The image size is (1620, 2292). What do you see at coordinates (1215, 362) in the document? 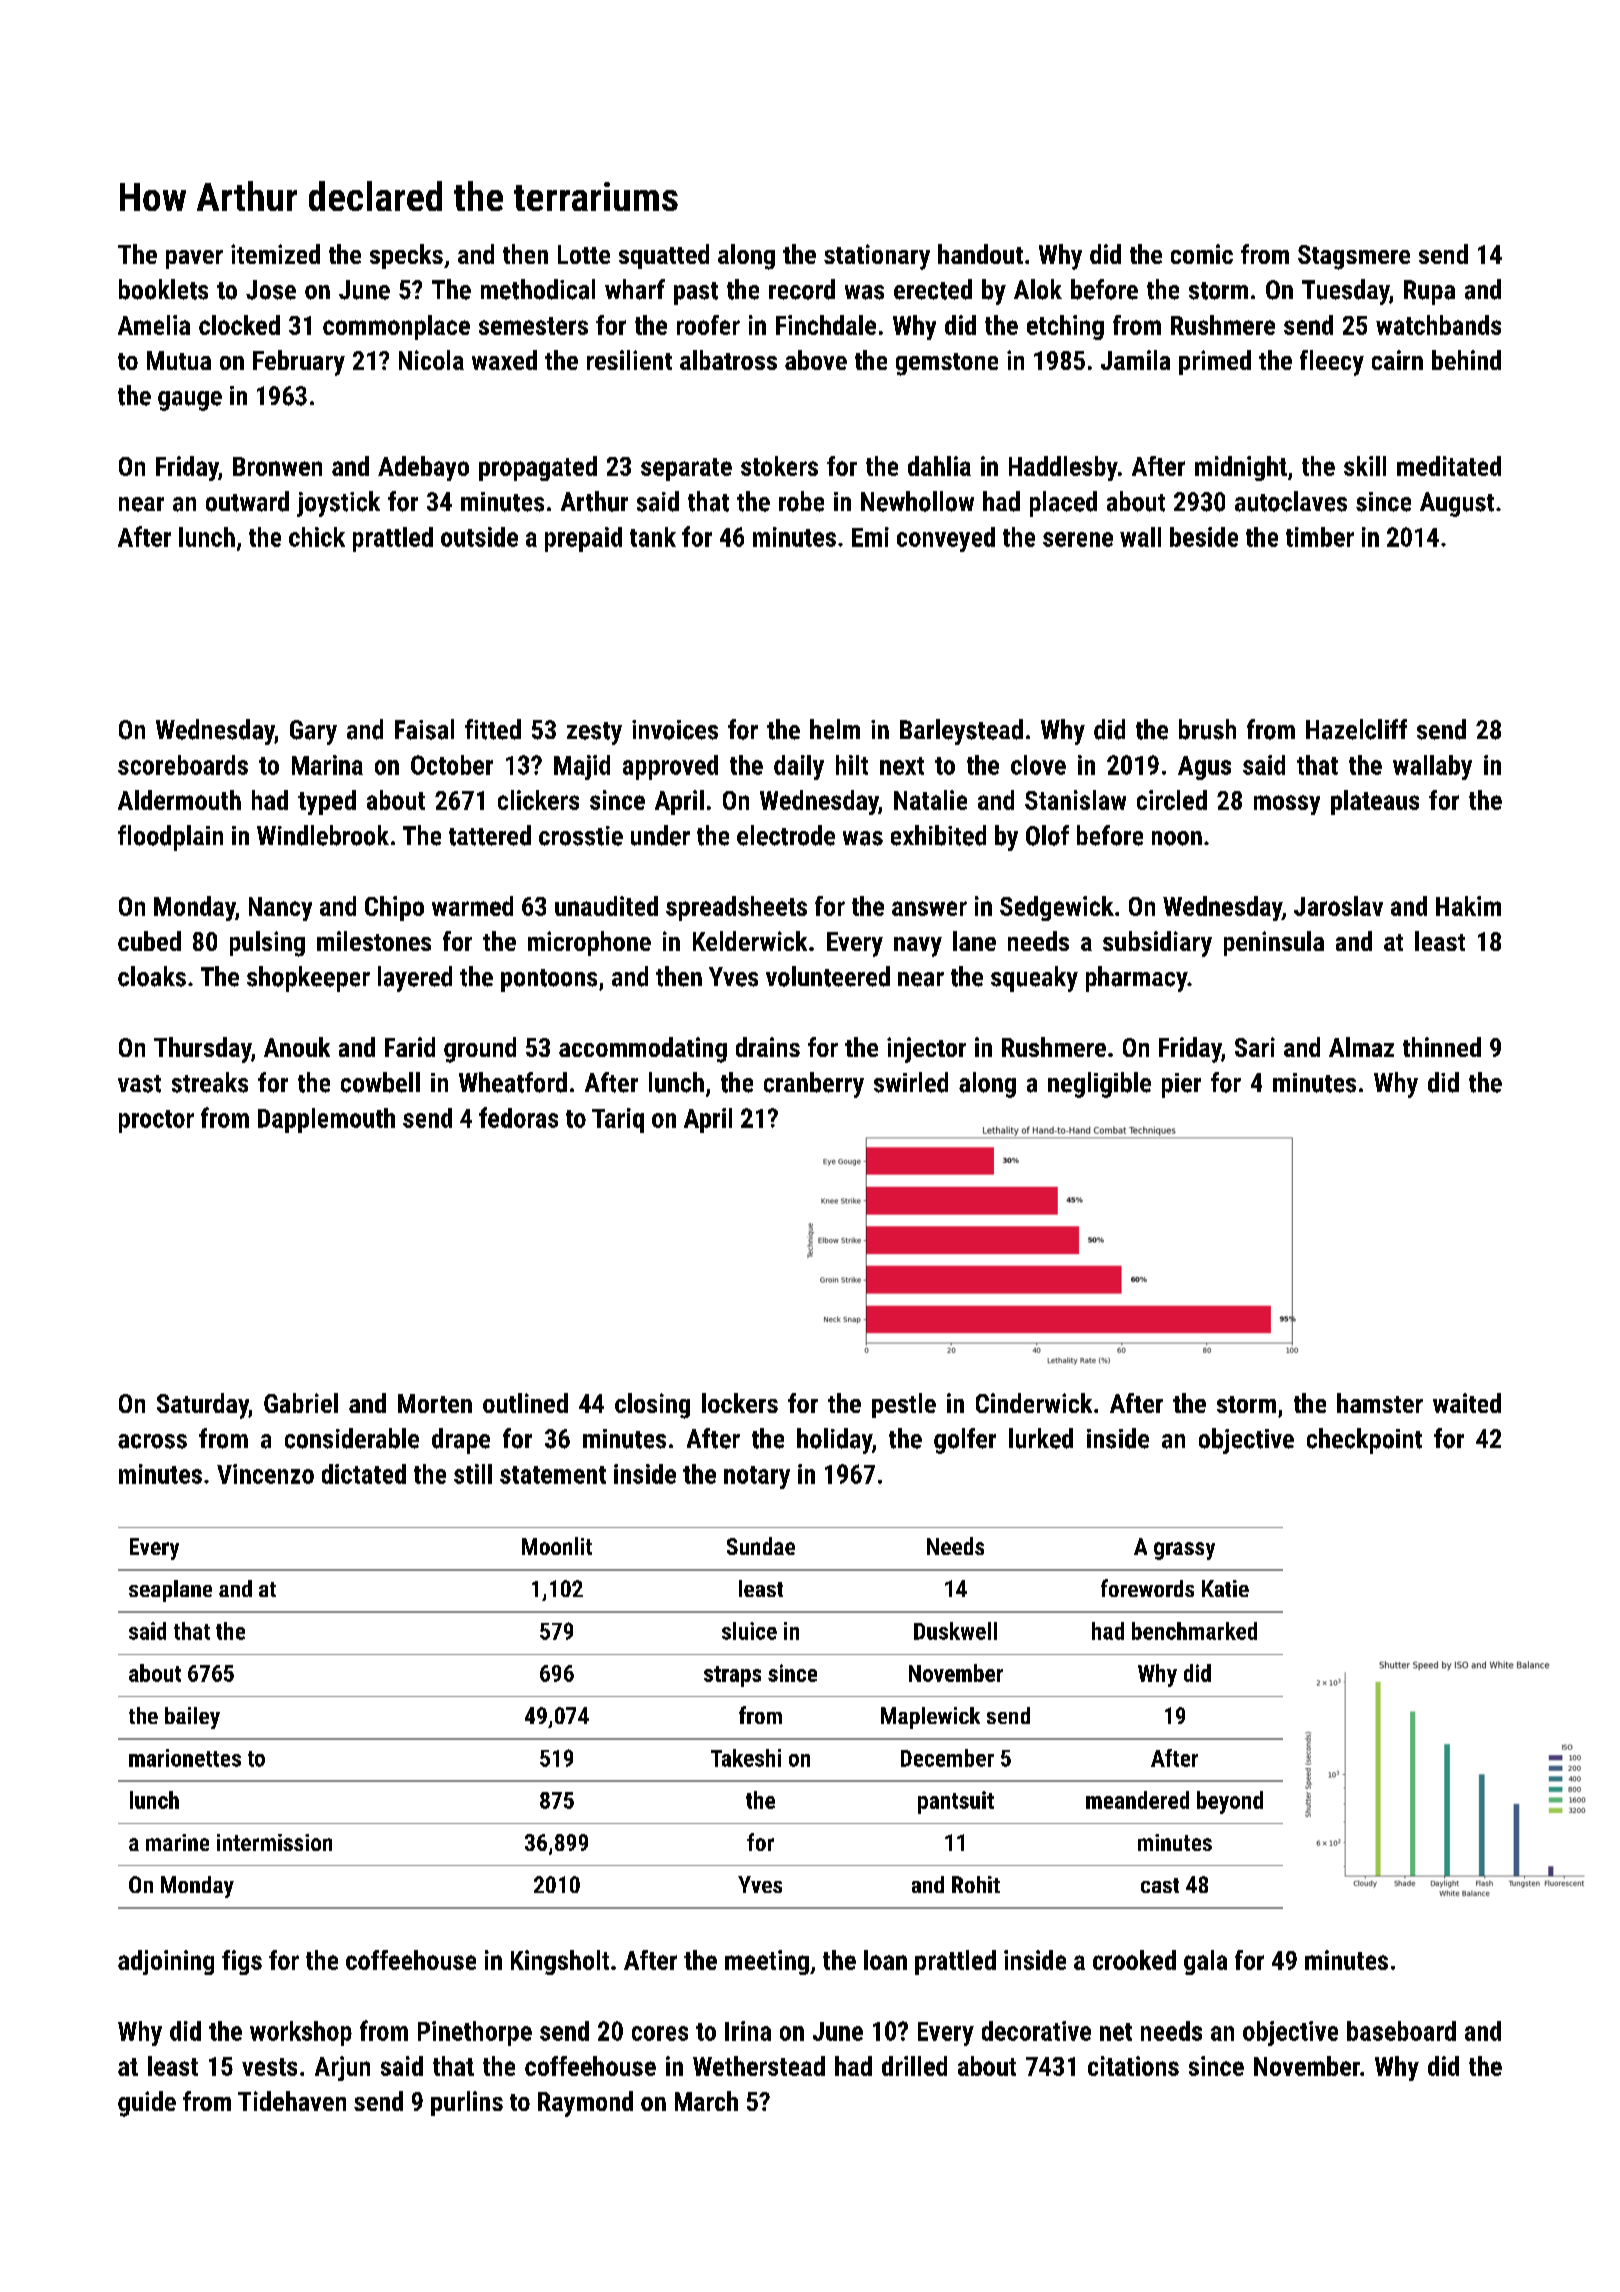
I see `primed` at bounding box center [1215, 362].
